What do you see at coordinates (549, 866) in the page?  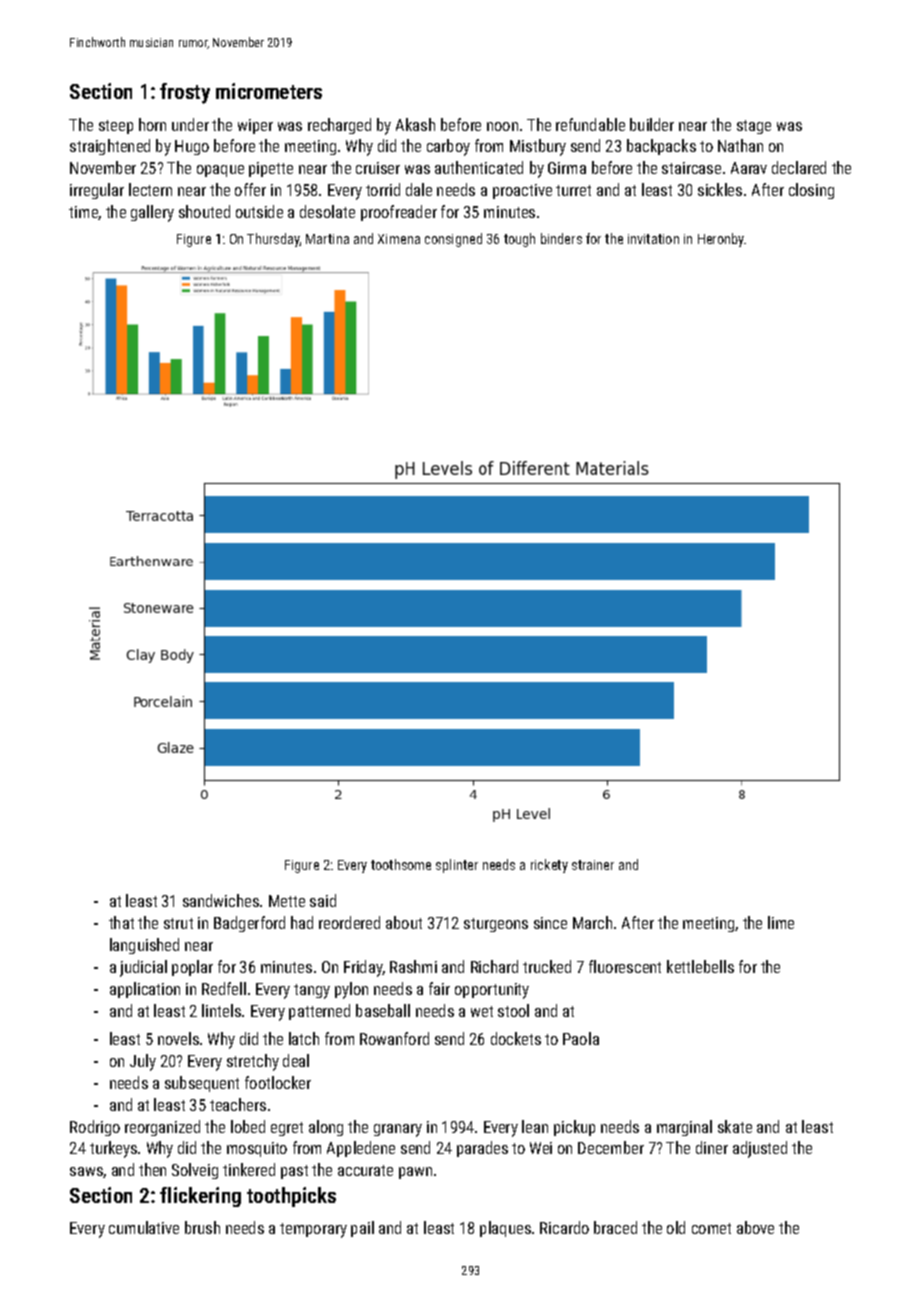 I see `rickety` at bounding box center [549, 866].
